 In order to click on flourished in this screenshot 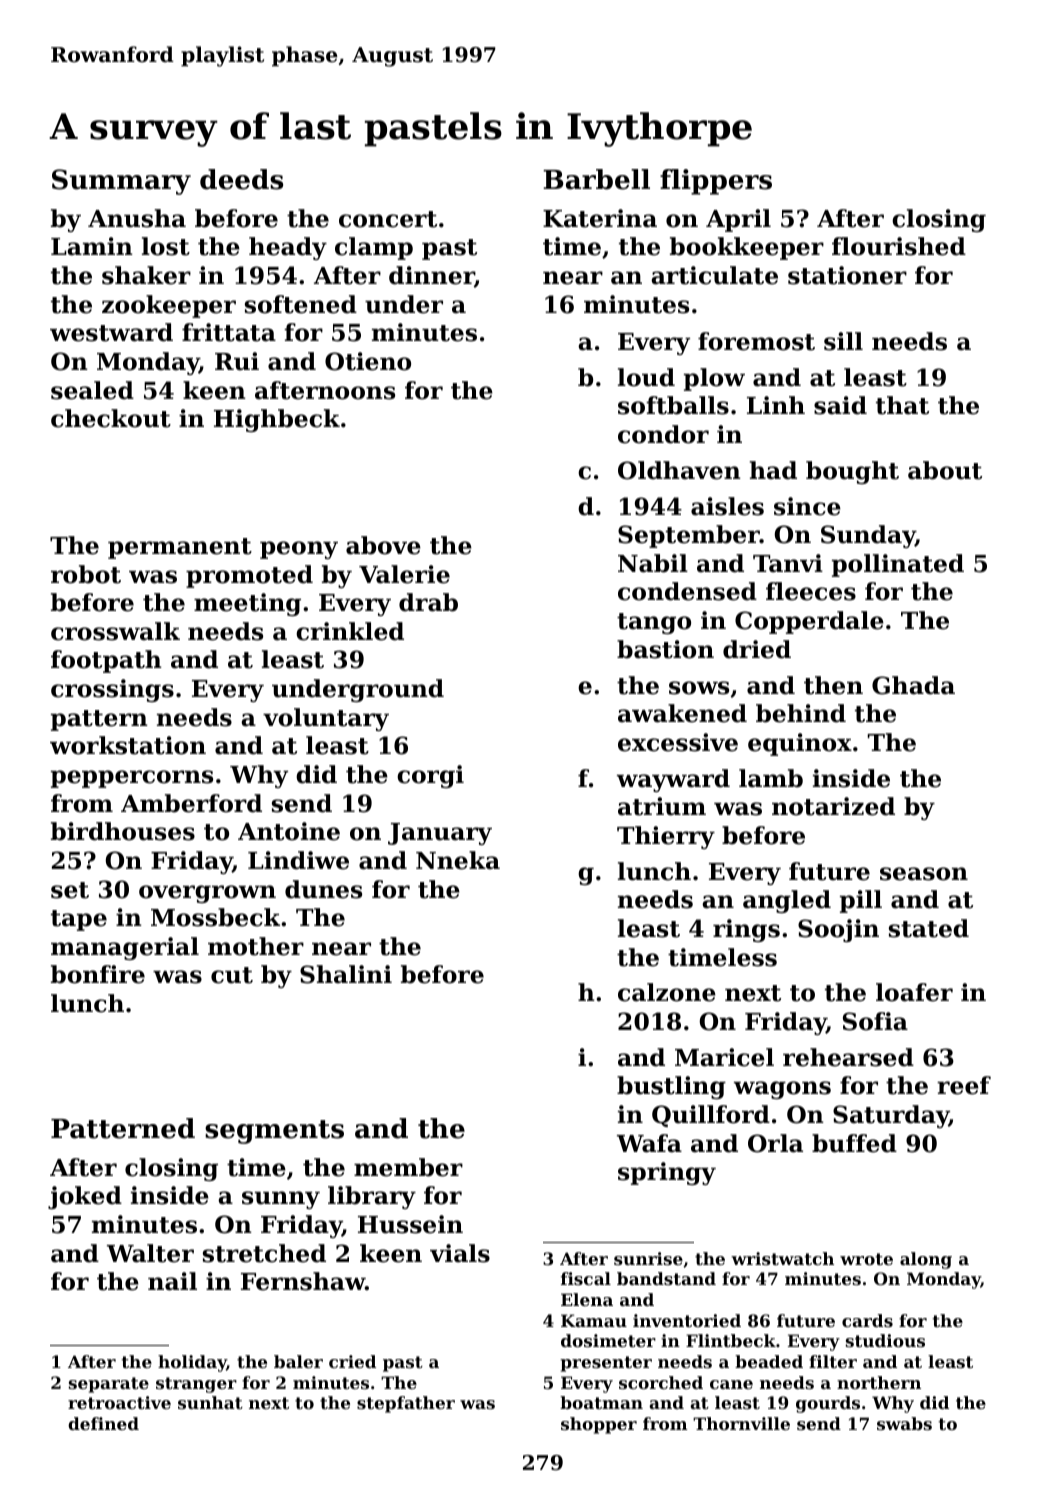, I will do `click(899, 246)`.
